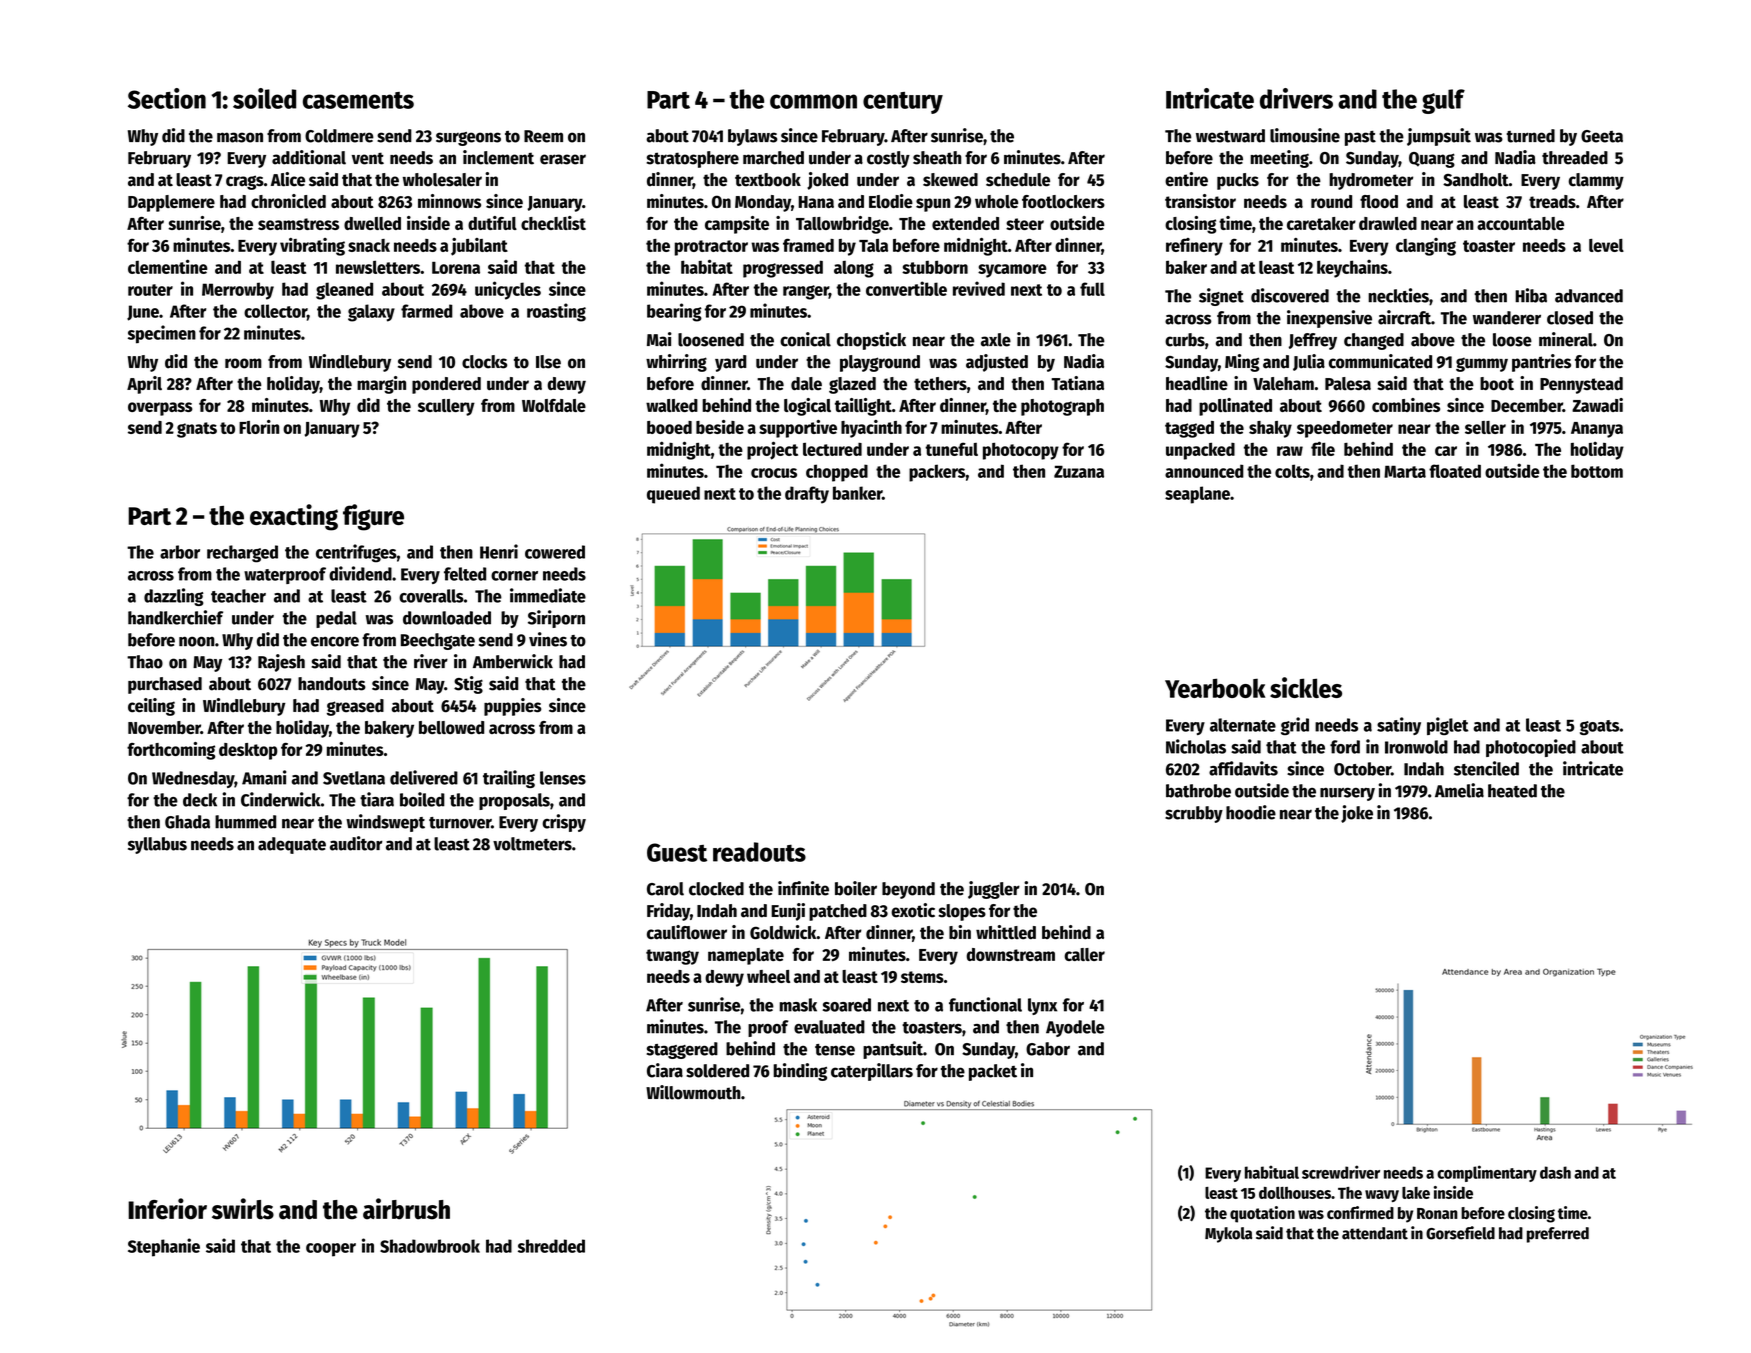 Image resolution: width=1751 pixels, height=1353 pixels. What do you see at coordinates (1596, 181) in the screenshot?
I see `clammy` at bounding box center [1596, 181].
